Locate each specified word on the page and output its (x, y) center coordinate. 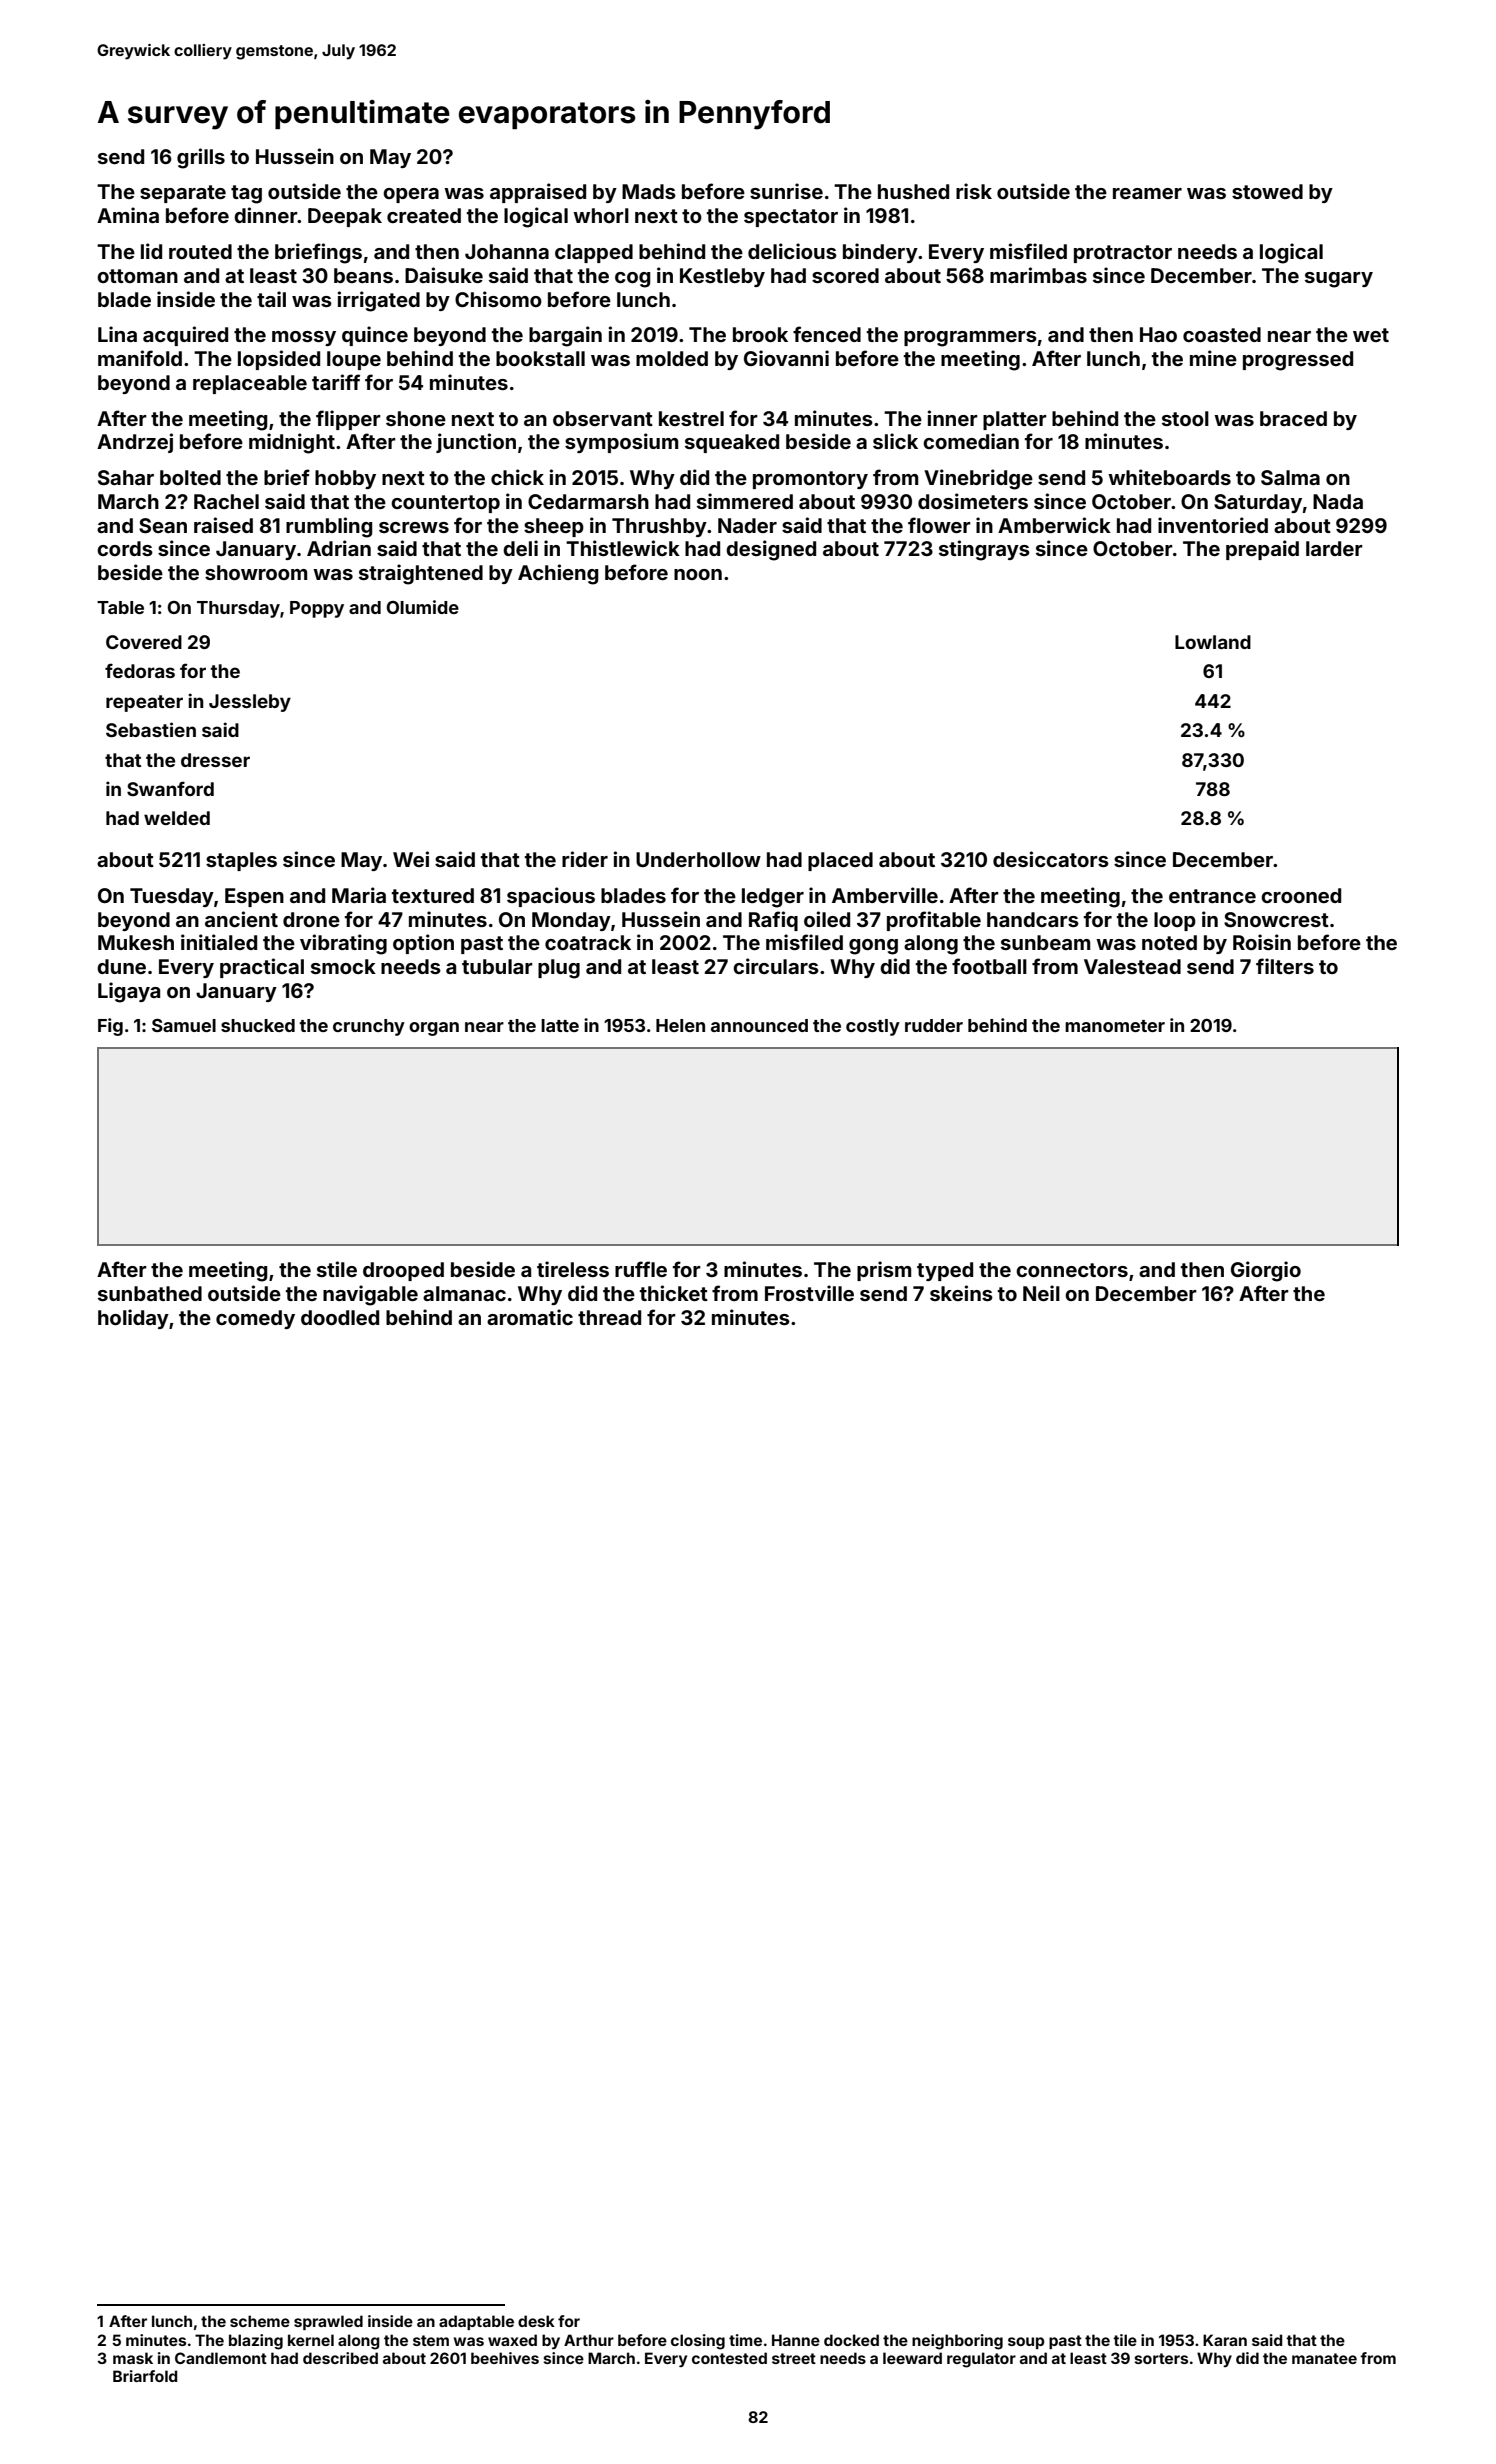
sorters (1161, 2358)
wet (1371, 335)
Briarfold (145, 2376)
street (794, 2358)
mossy (304, 338)
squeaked (732, 443)
